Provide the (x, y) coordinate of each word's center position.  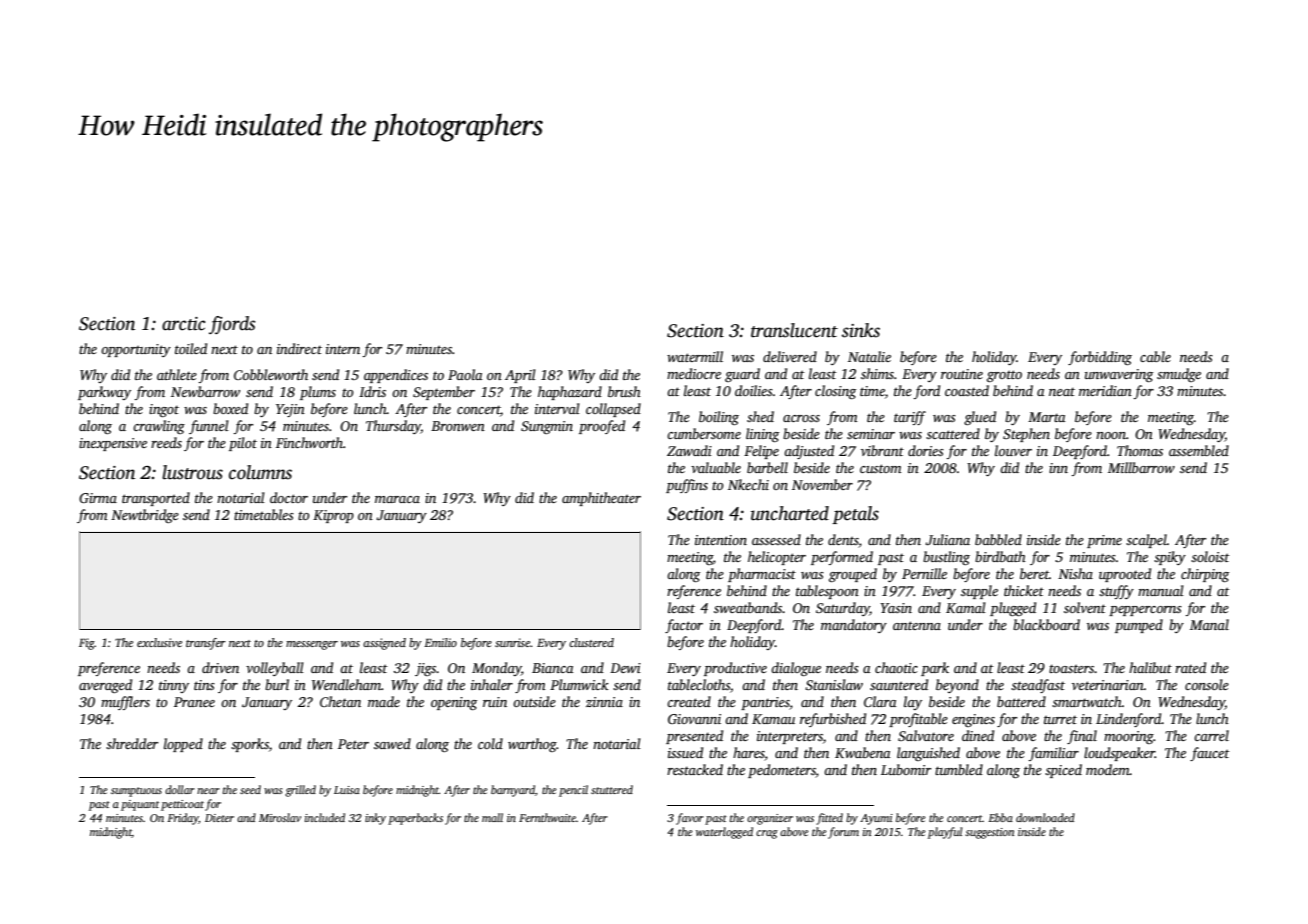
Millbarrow (1141, 467)
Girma (98, 498)
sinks (861, 330)
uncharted (790, 513)
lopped (183, 745)
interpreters (790, 737)
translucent (794, 330)
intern (343, 349)
